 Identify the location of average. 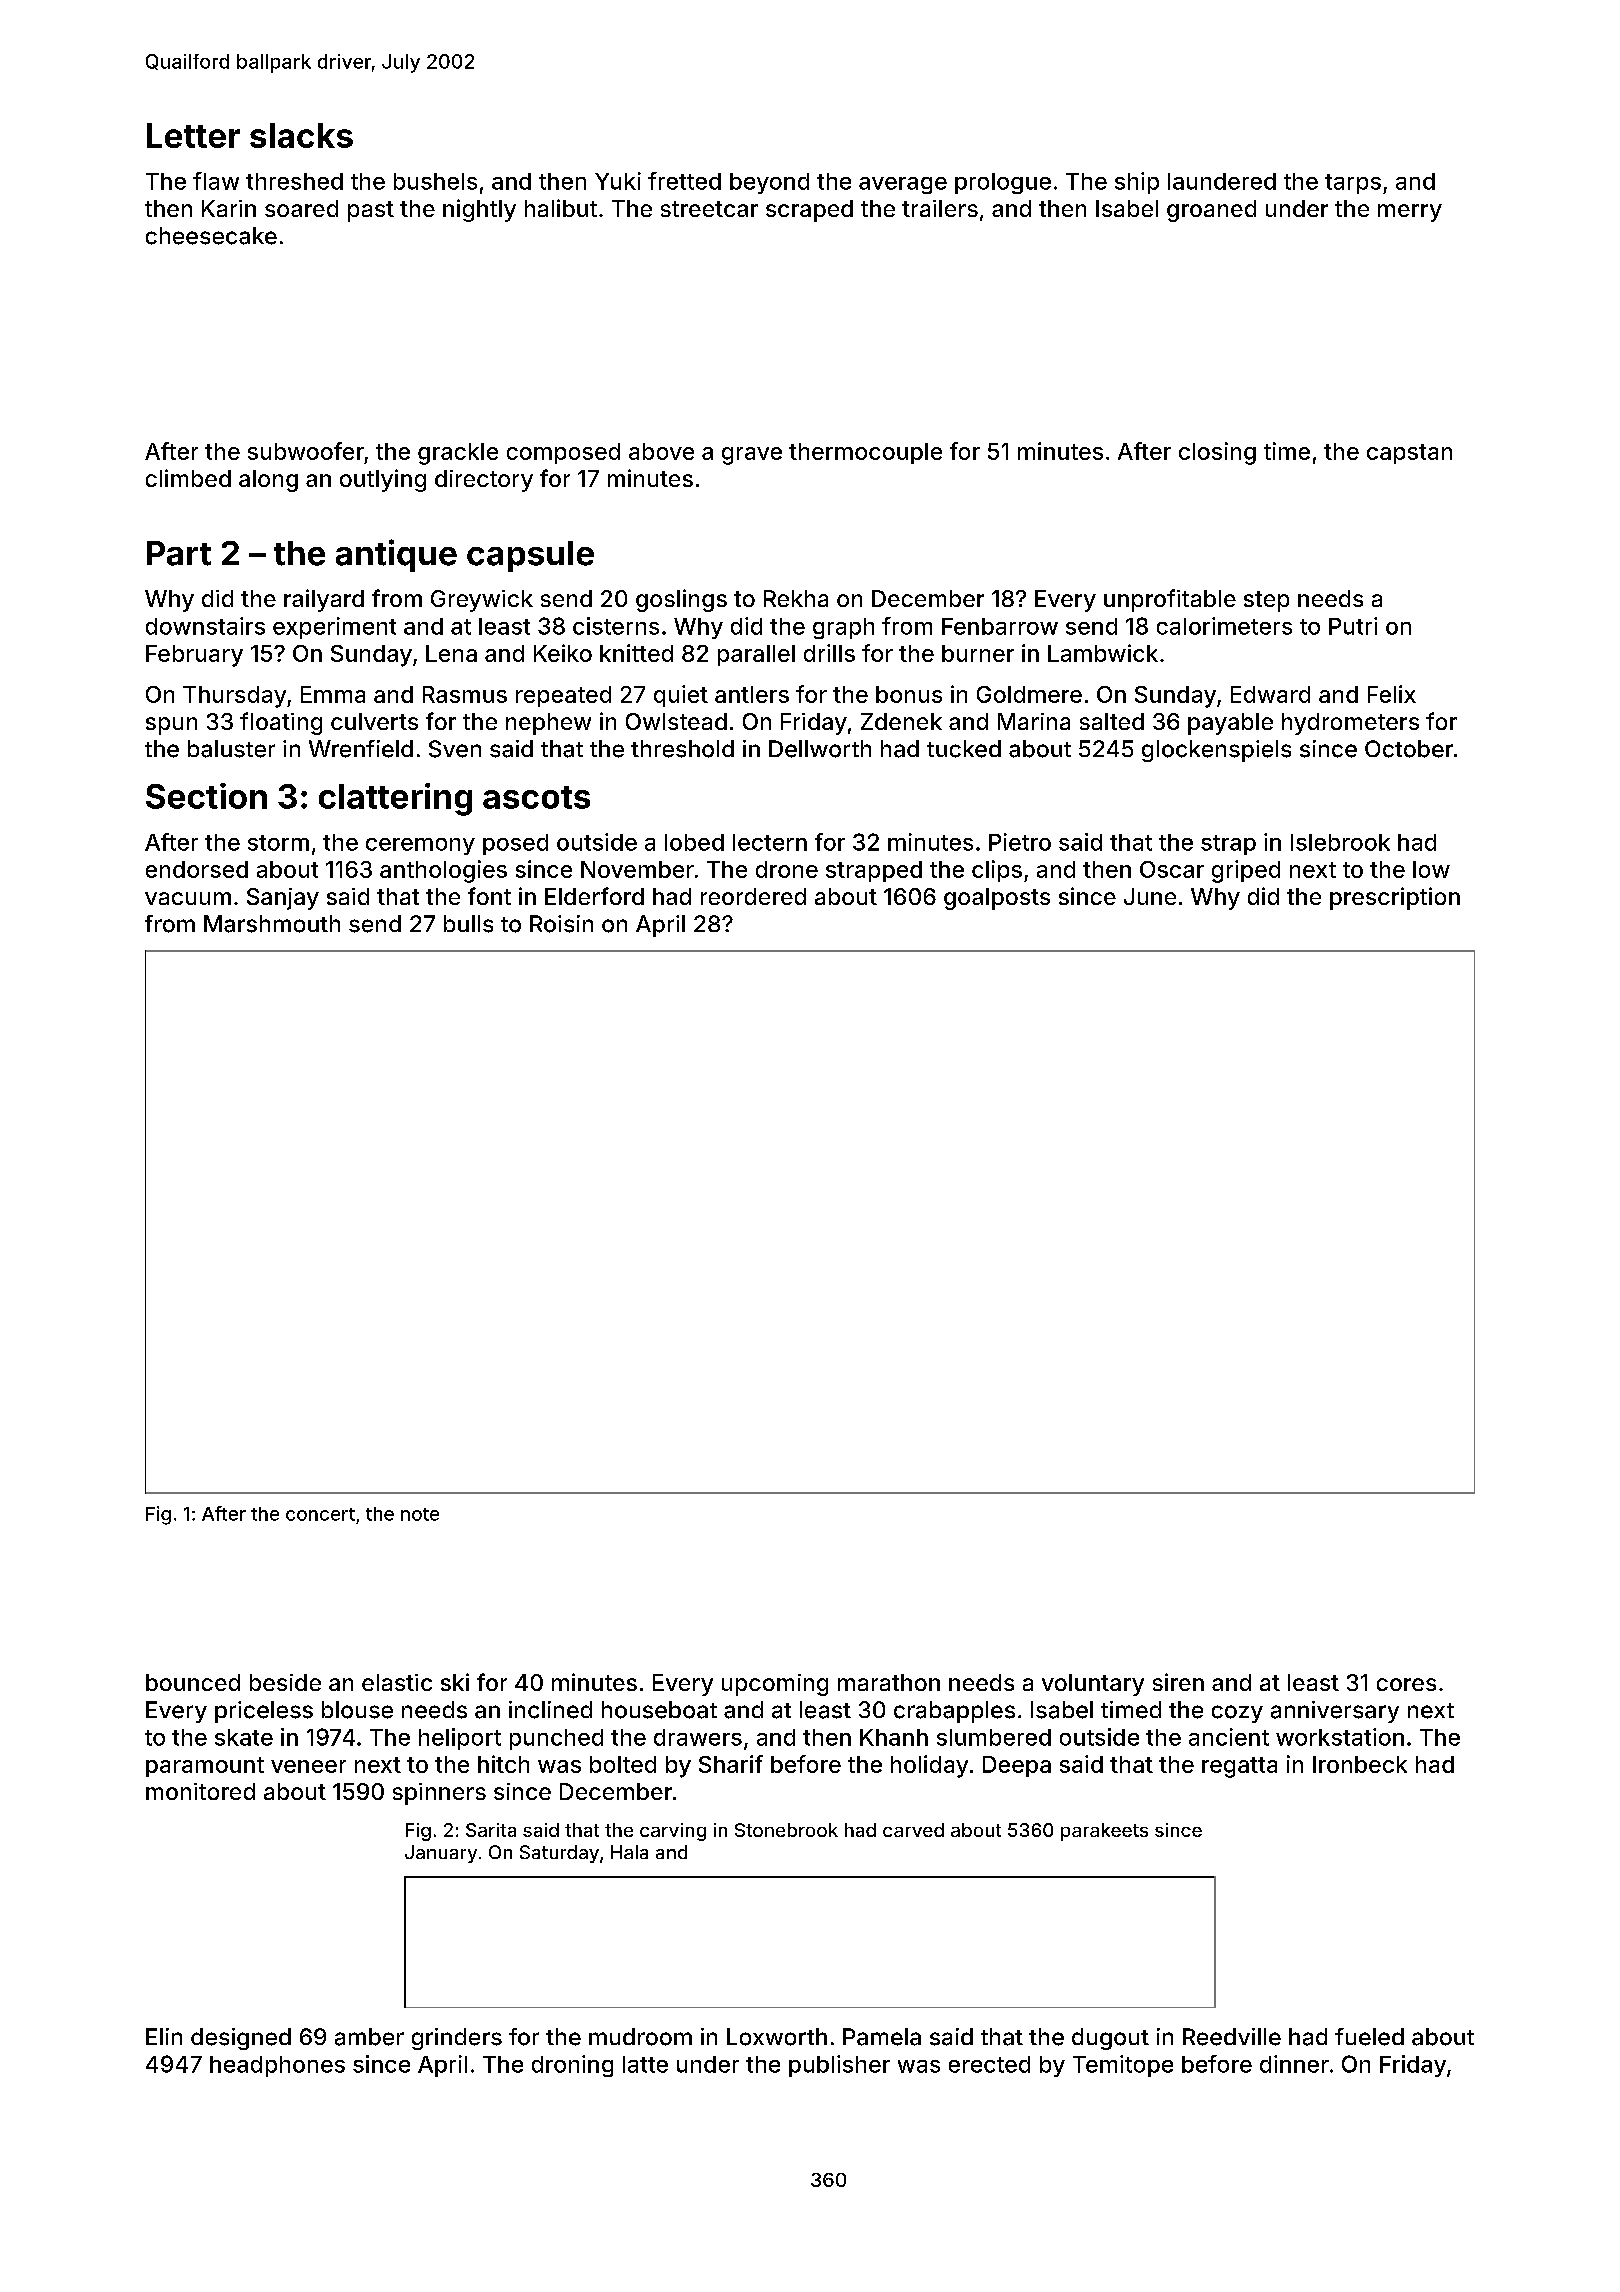
(903, 185).
